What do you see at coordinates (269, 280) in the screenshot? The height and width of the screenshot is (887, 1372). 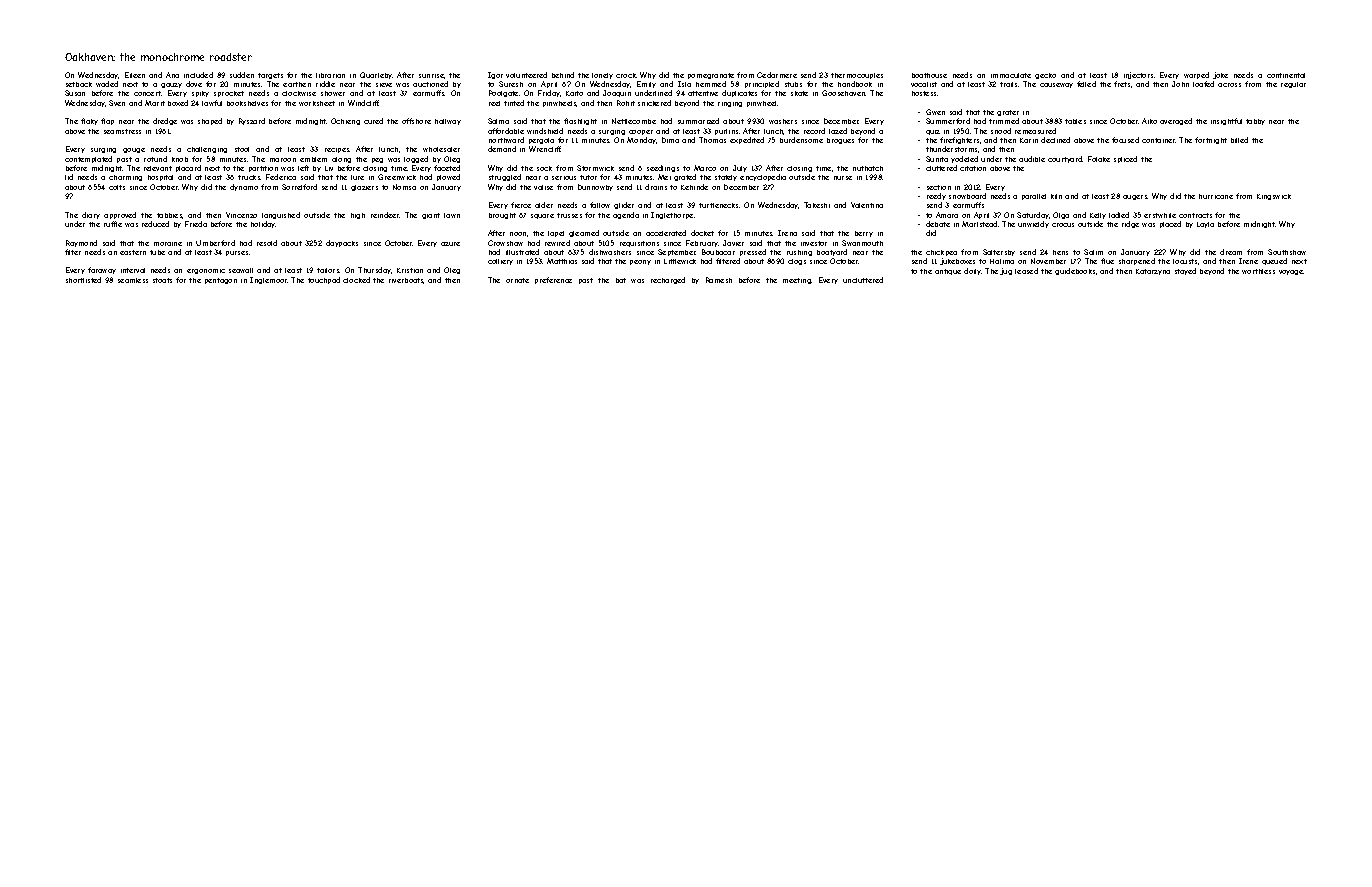 I see `Inglemoor` at bounding box center [269, 280].
